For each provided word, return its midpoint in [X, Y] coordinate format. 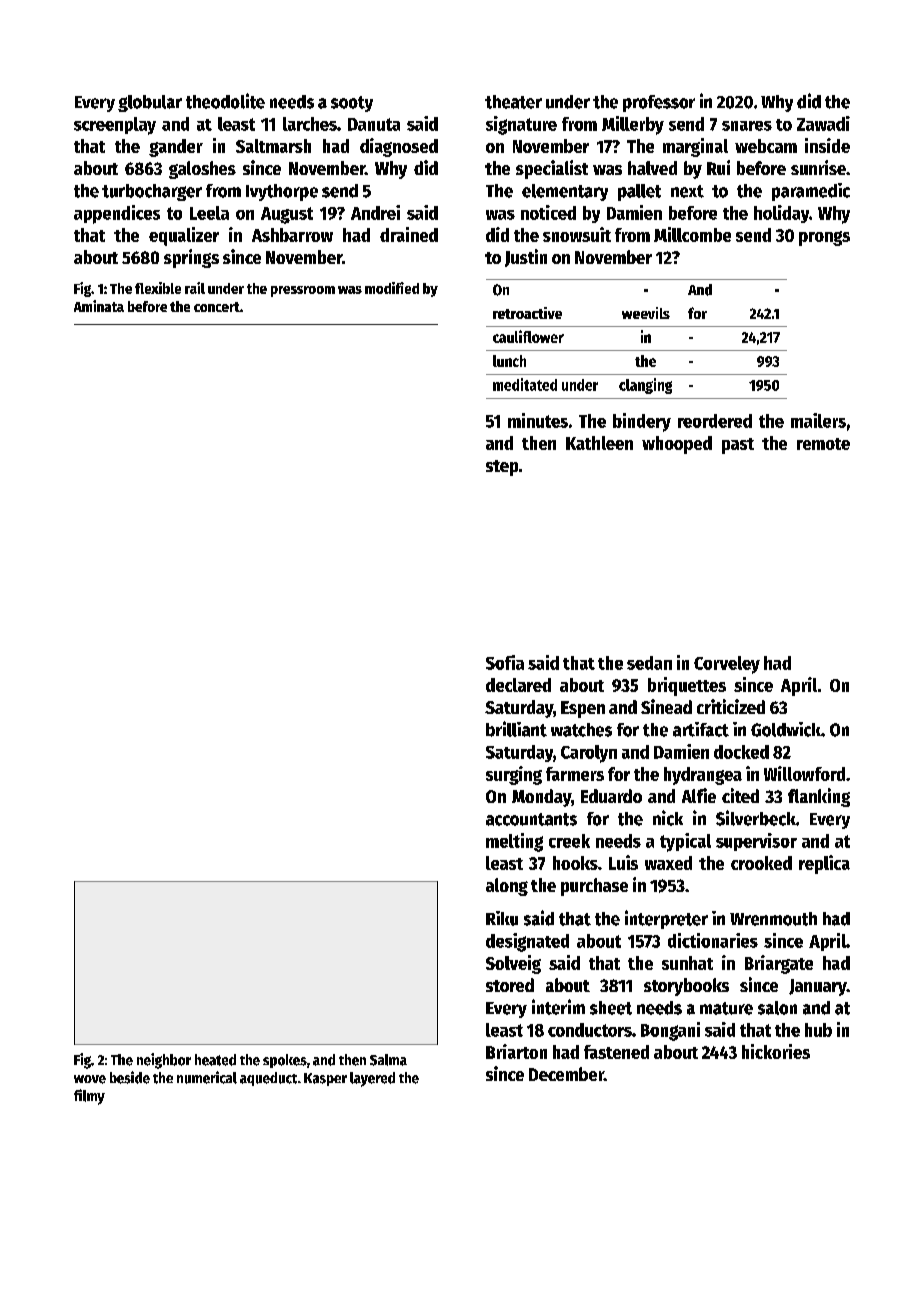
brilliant [516, 729]
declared [518, 685]
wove [90, 1079]
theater [513, 102]
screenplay [115, 126]
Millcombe [692, 234]
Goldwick [786, 729]
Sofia [505, 662]
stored [510, 985]
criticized [731, 706]
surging [514, 775]
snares [747, 126]
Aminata [99, 306]
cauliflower [528, 336]
